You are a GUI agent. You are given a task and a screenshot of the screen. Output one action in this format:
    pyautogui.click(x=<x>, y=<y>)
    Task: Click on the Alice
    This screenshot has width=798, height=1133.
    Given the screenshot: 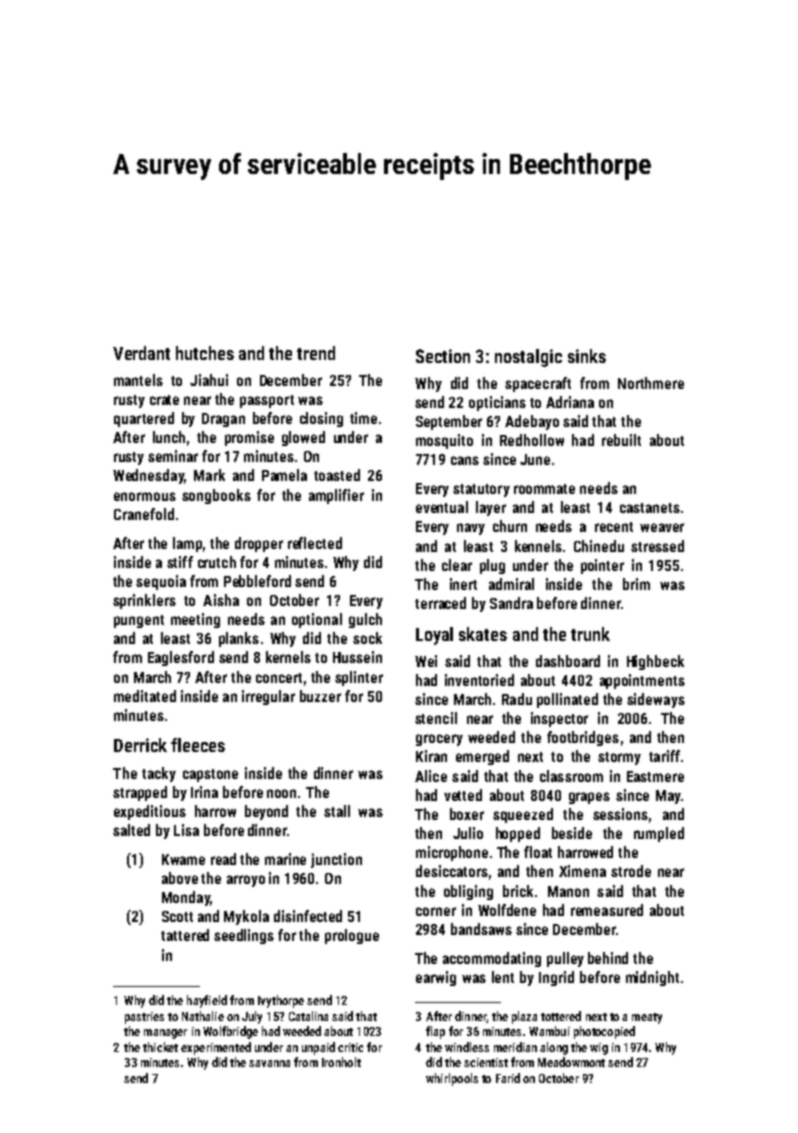 What is the action you would take?
    pyautogui.click(x=431, y=776)
